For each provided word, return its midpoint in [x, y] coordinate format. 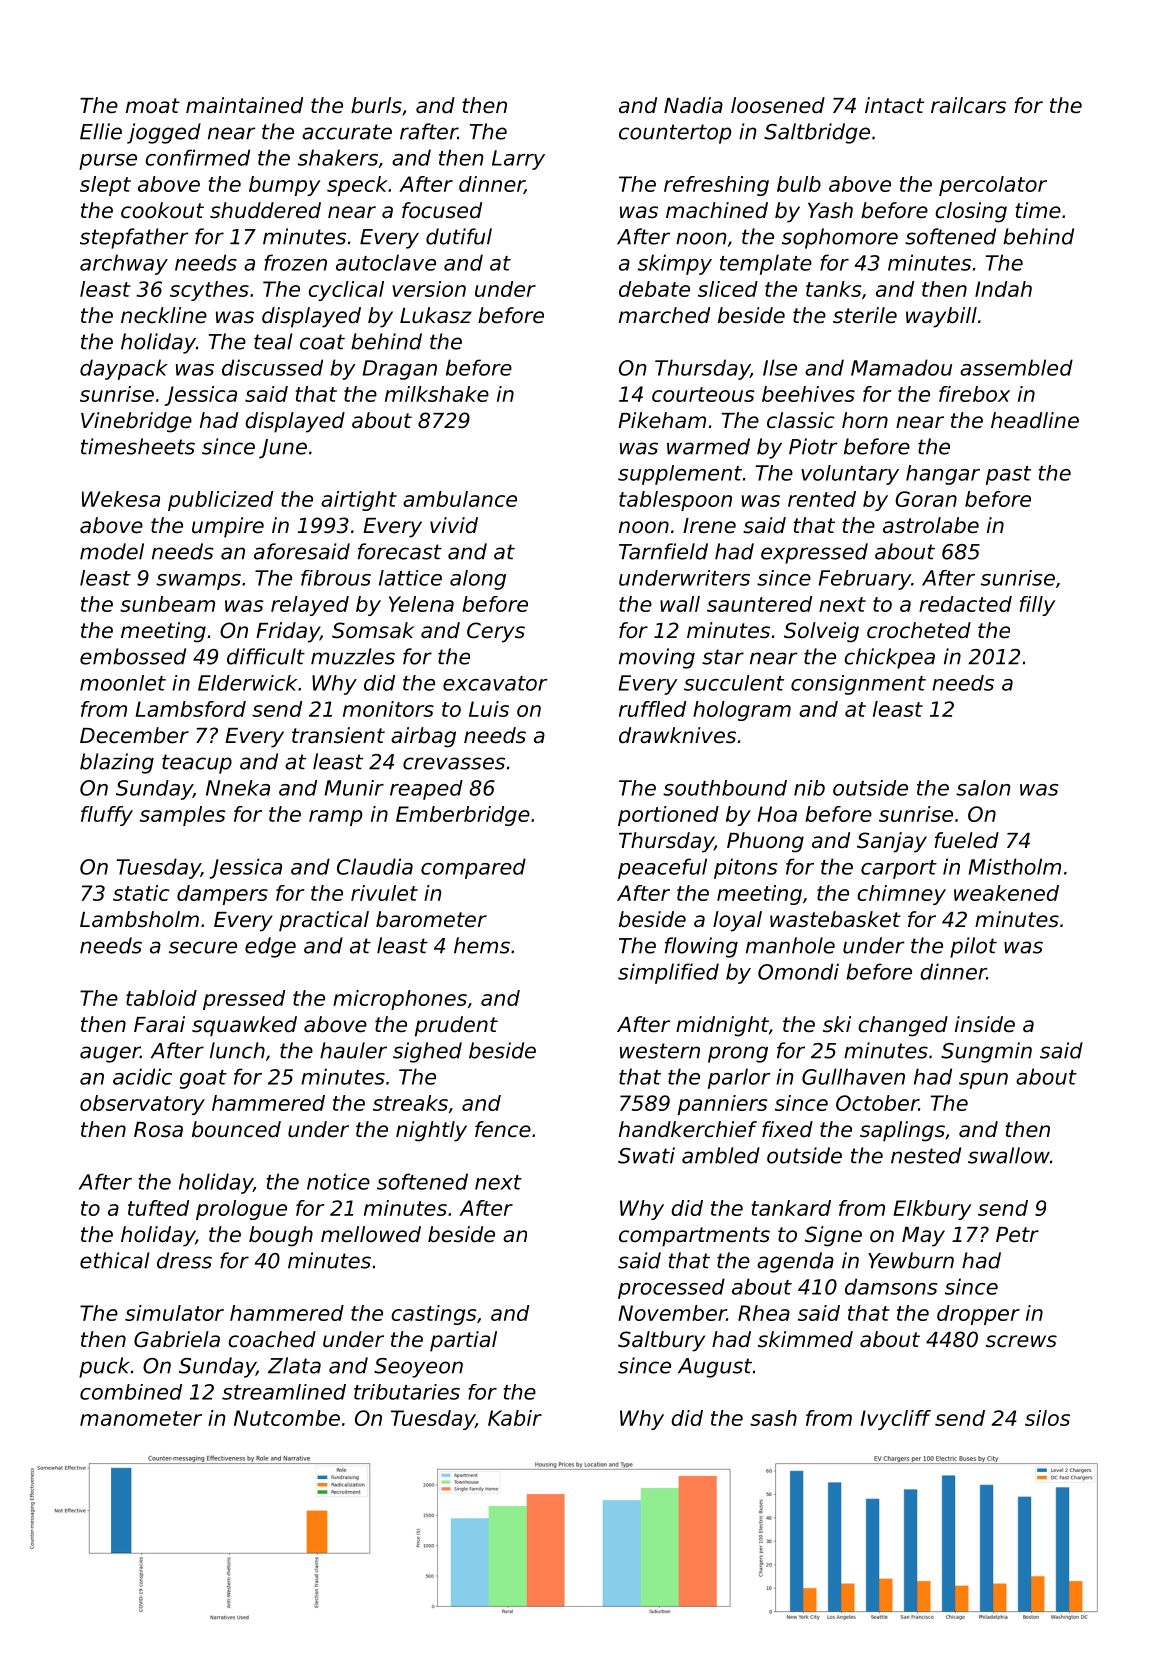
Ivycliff [895, 1420]
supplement [680, 475]
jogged [164, 133]
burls [376, 105]
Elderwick [247, 683]
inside [985, 1024]
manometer [141, 1418]
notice [338, 1181]
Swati [646, 1155]
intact [894, 105]
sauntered [759, 604]
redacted [965, 604]
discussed [272, 367]
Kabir [515, 1418]
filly [1037, 606]
